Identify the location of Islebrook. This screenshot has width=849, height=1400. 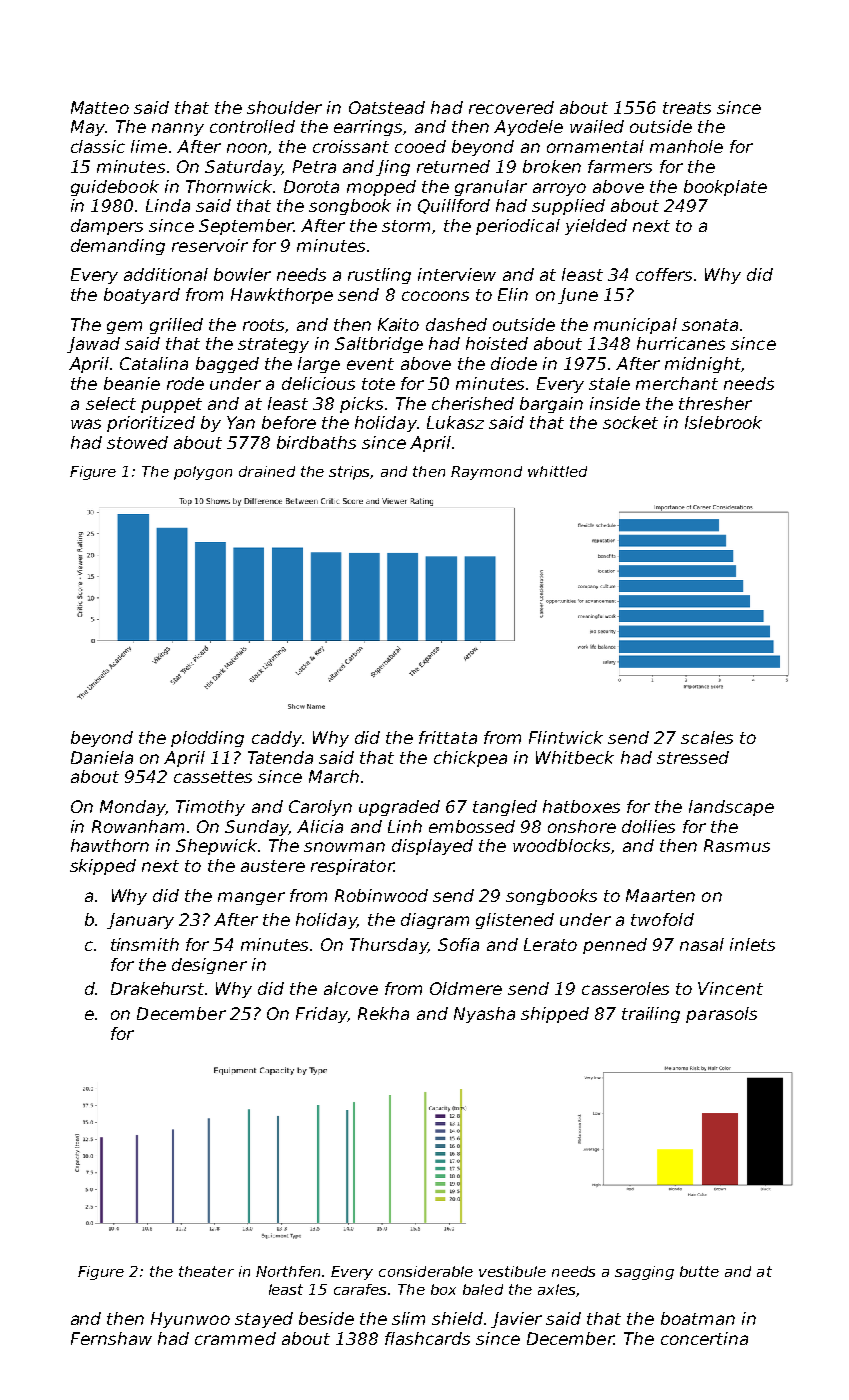
(723, 422).
